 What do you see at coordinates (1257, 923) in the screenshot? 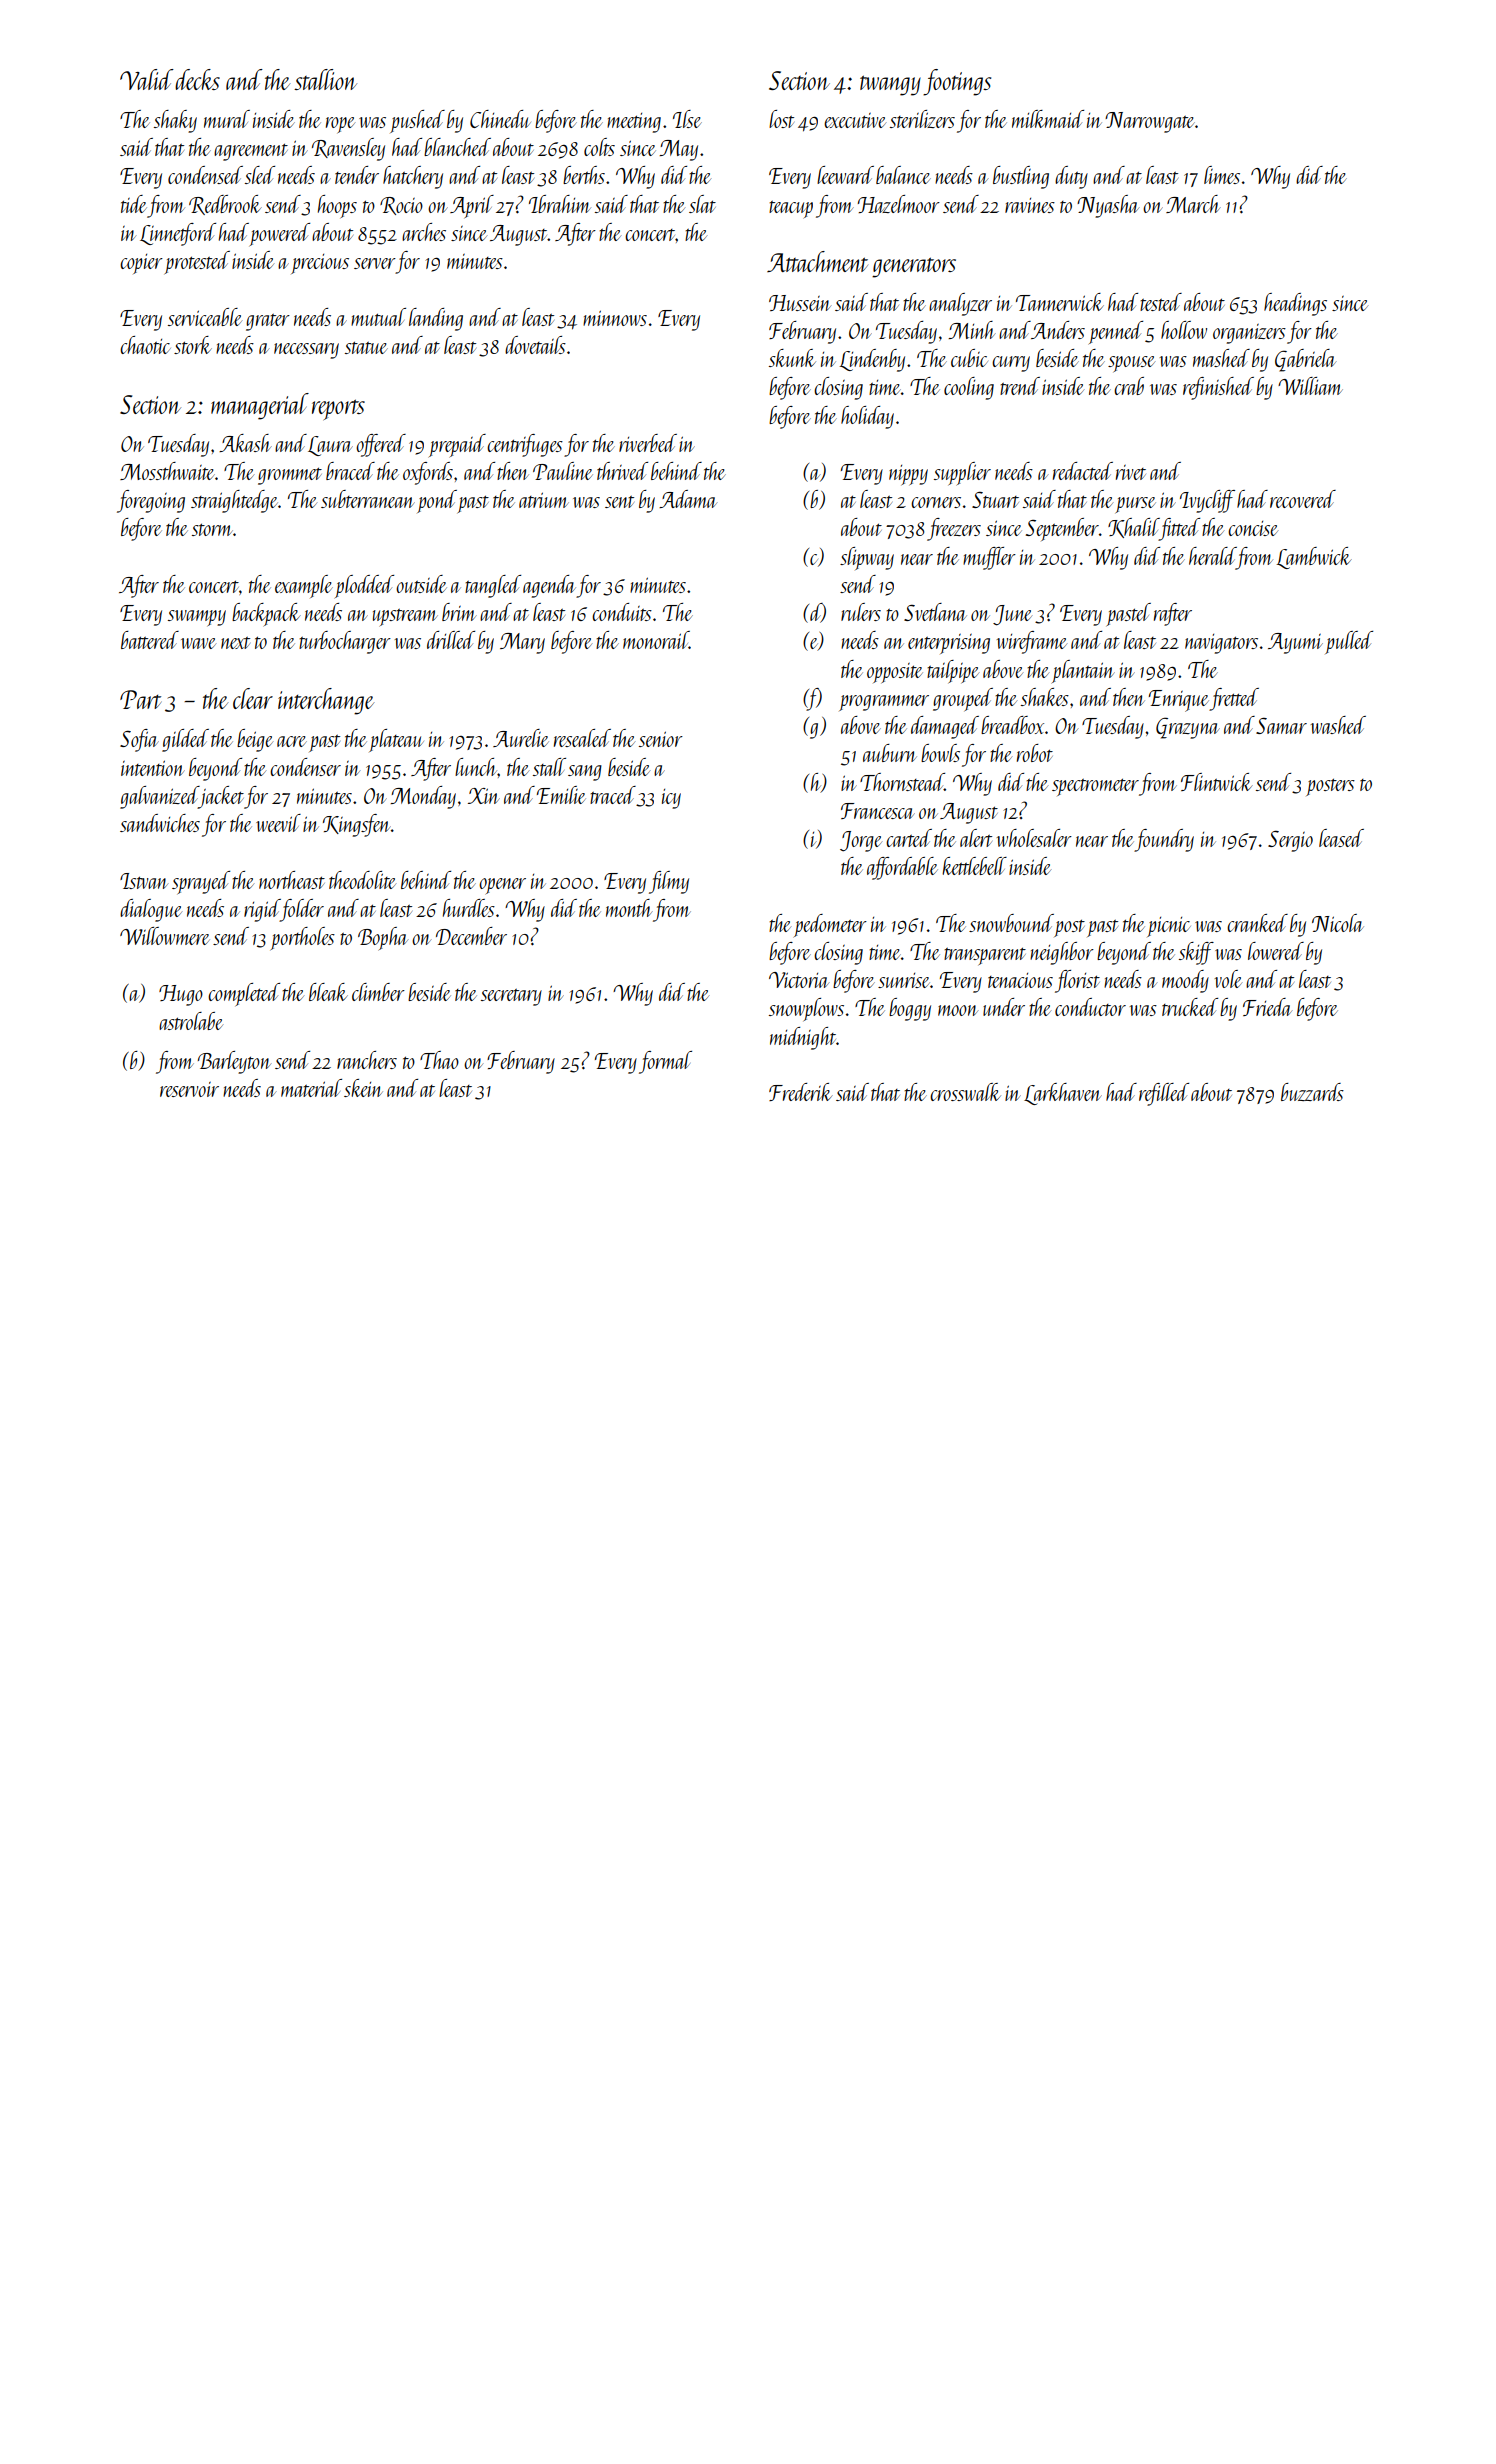
I see `cranked` at bounding box center [1257, 923].
